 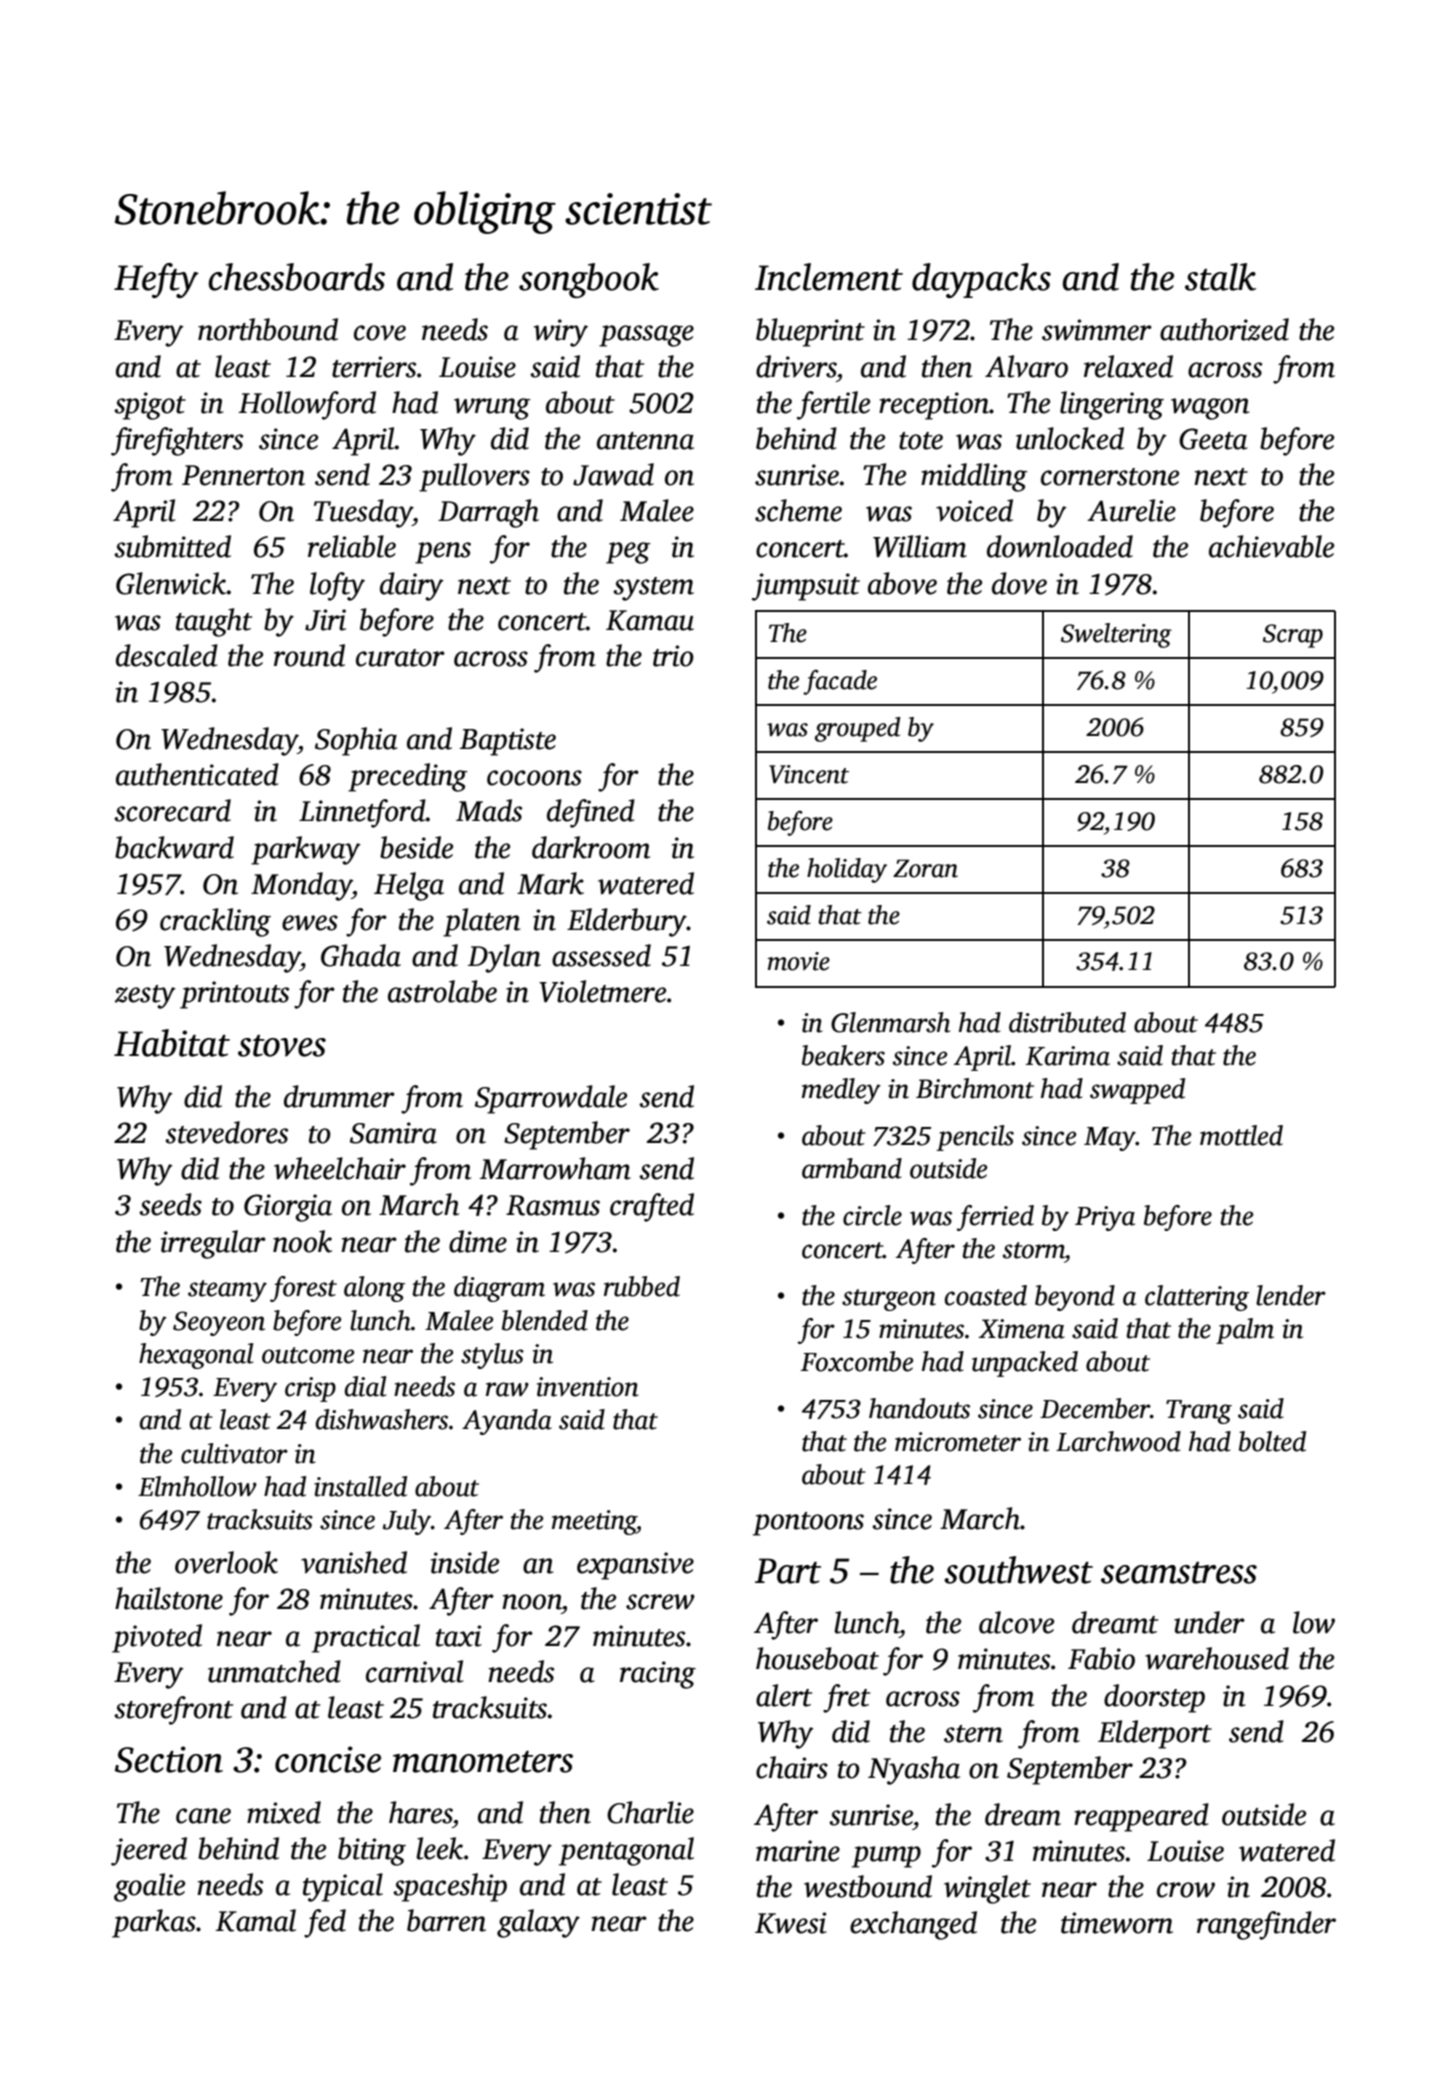 What do you see at coordinates (1197, 1298) in the document?
I see `clattering` at bounding box center [1197, 1298].
